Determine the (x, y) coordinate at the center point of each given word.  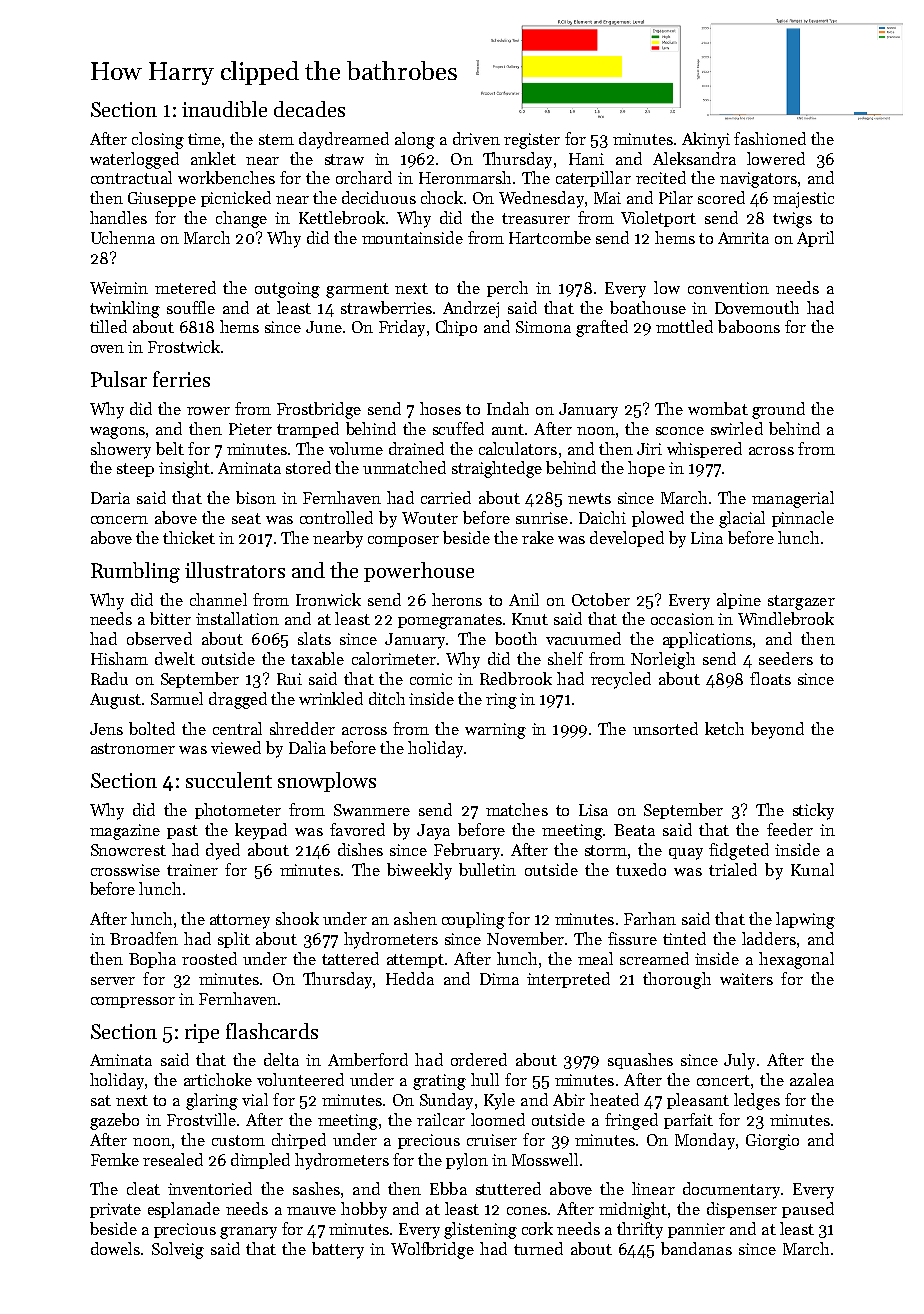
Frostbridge (319, 410)
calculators (518, 448)
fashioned (770, 138)
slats (314, 638)
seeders (786, 658)
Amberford (368, 1059)
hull (485, 1079)
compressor (133, 1002)
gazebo (114, 1121)
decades (309, 109)
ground (778, 410)
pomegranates (450, 621)
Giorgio (772, 1142)
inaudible (224, 109)
